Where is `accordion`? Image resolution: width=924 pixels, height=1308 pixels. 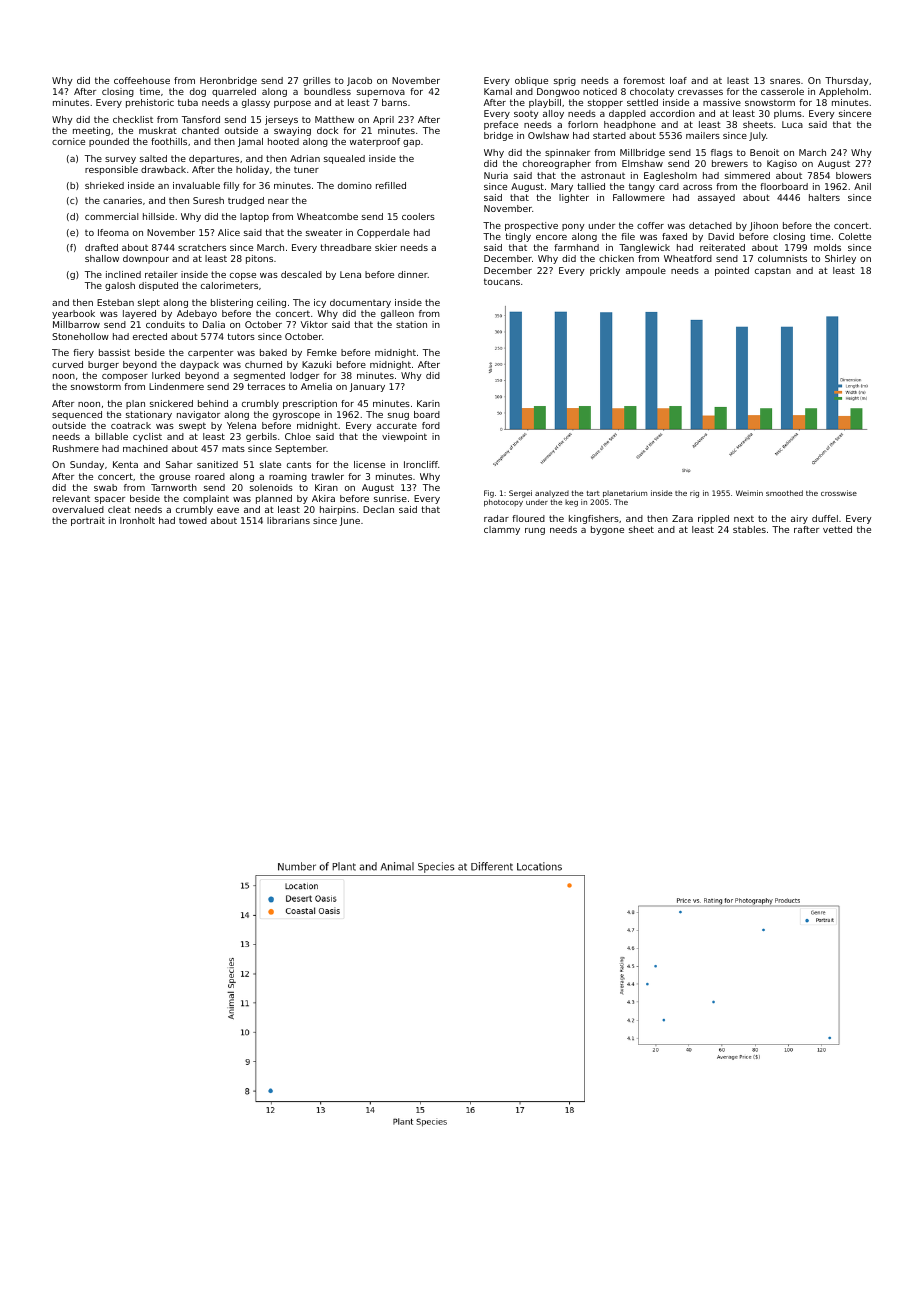 accordion is located at coordinates (672, 113).
